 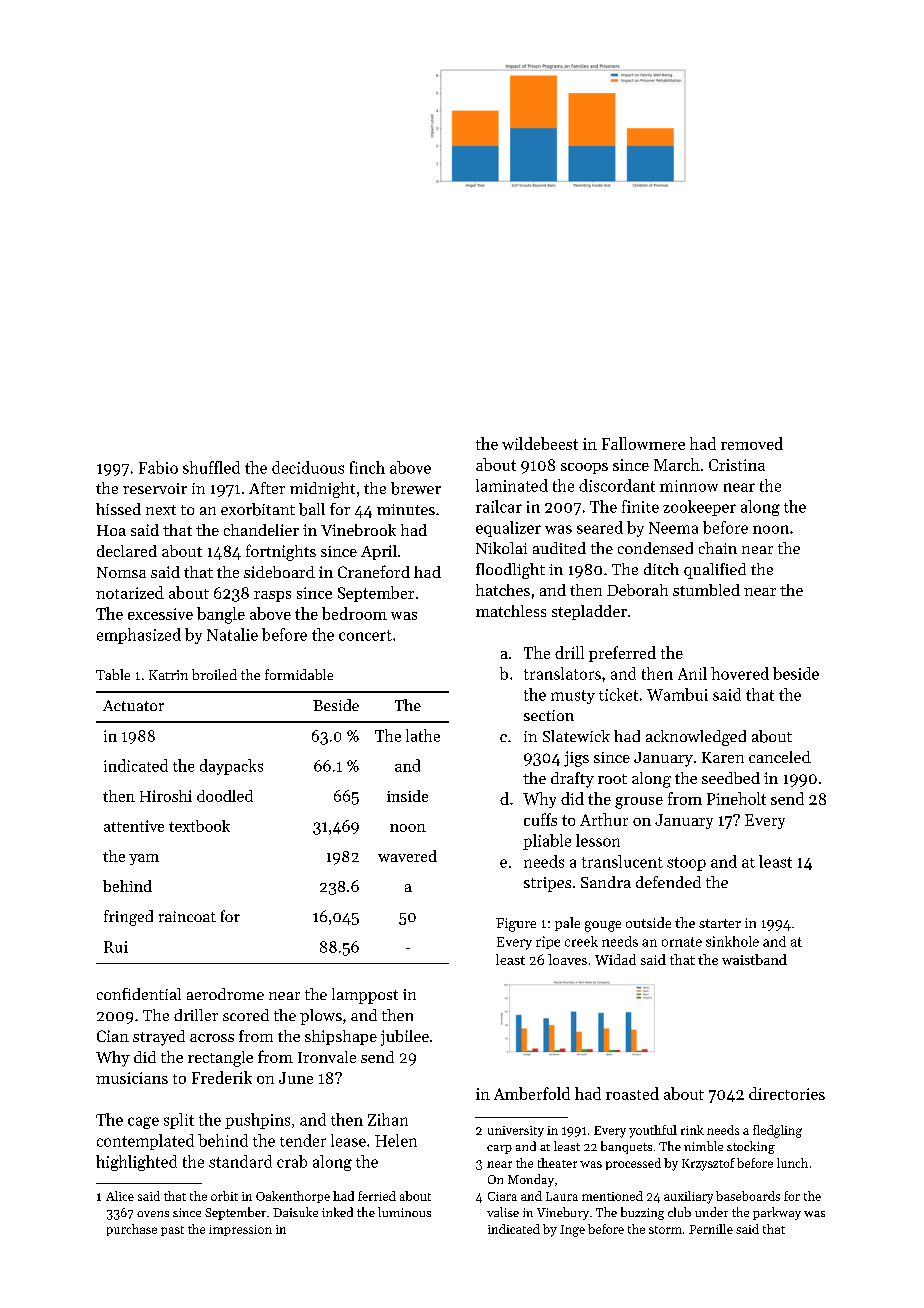 What do you see at coordinates (405, 1038) in the image?
I see `jubilee` at bounding box center [405, 1038].
